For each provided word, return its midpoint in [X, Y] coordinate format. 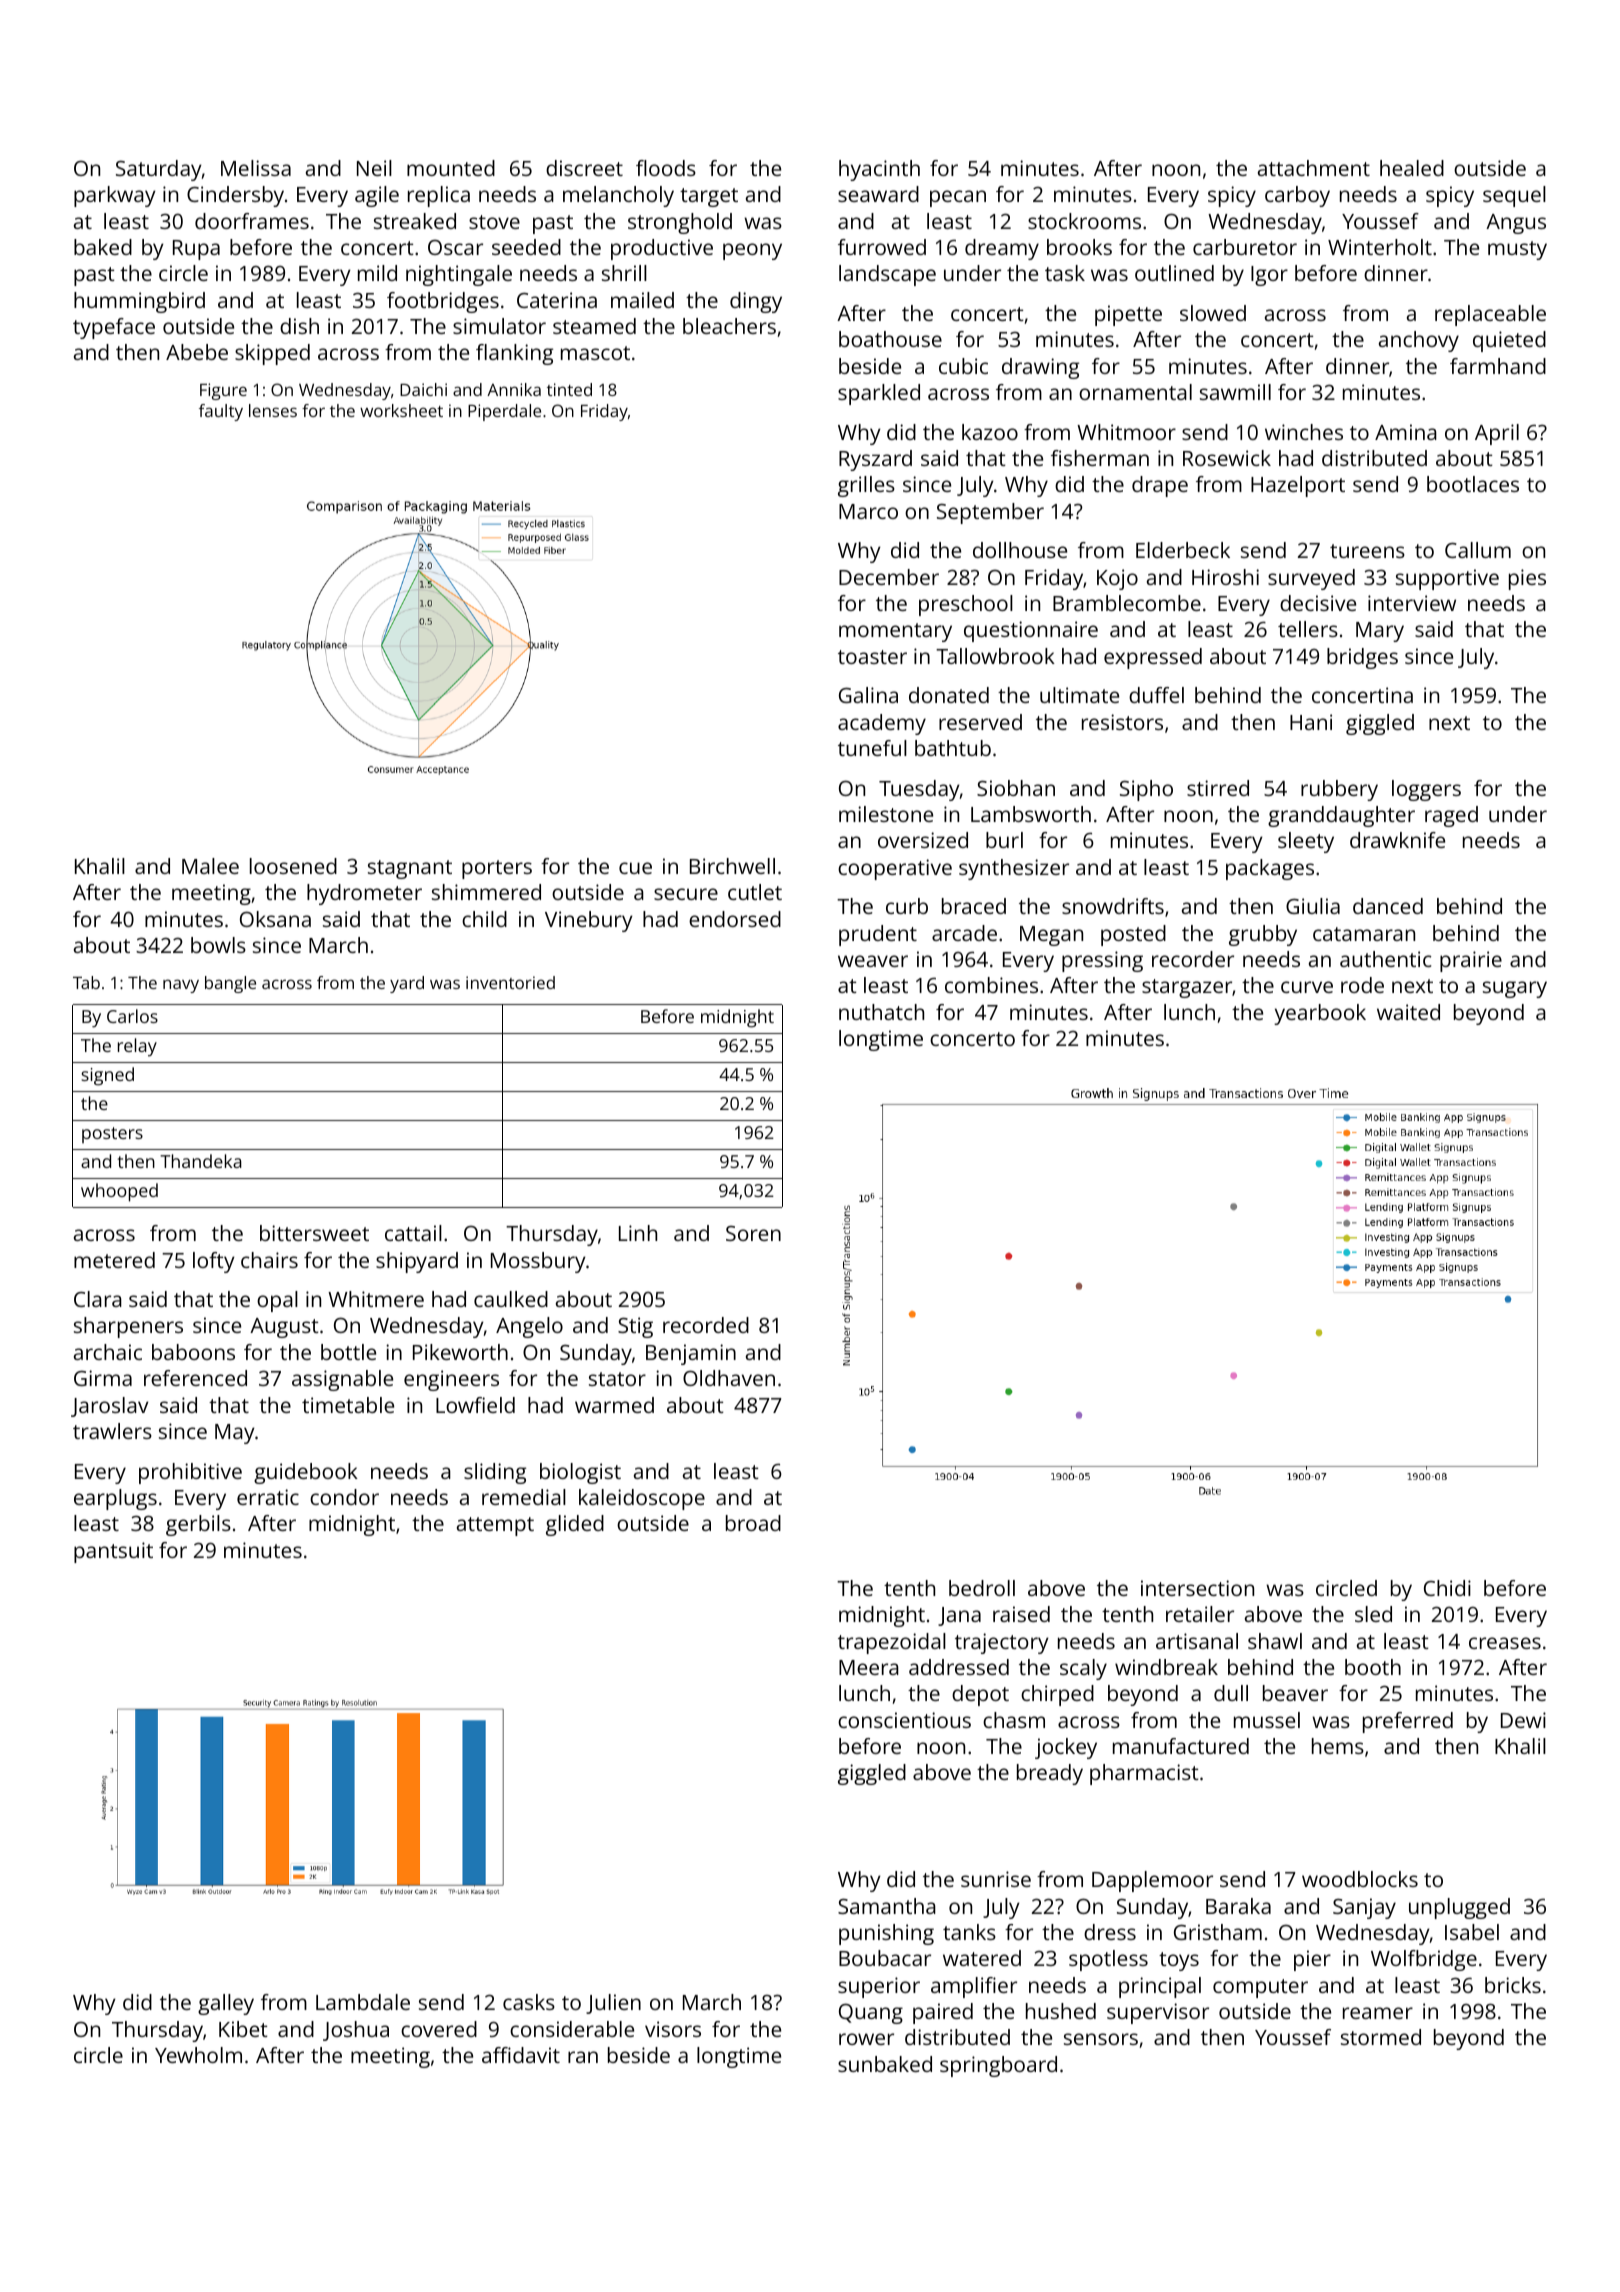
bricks [1513, 1985]
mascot [595, 353]
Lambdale [363, 2002]
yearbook [1320, 1014]
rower [866, 2039]
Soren [753, 1233]
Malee [210, 866]
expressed [1153, 658]
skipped [272, 354]
